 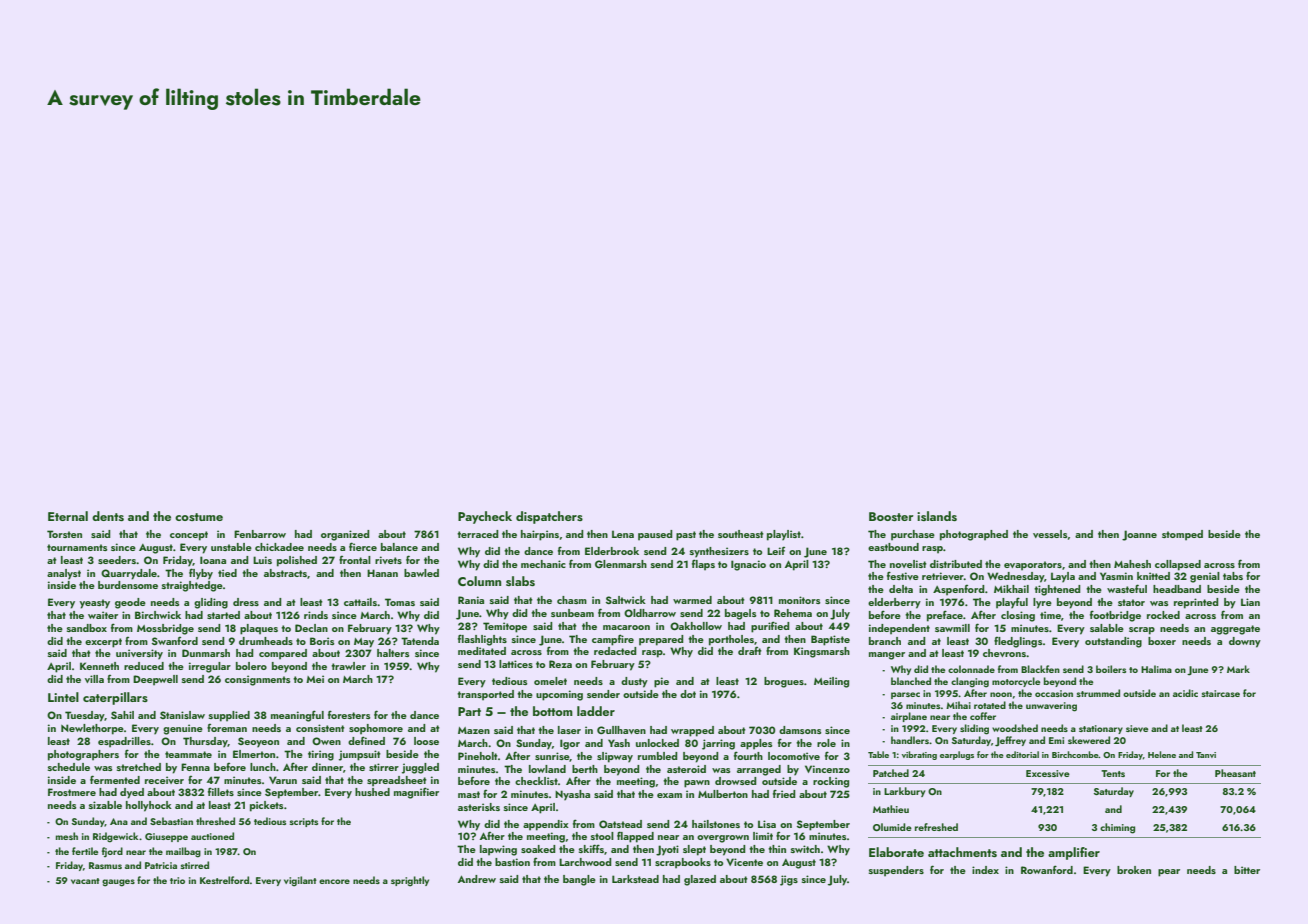 What do you see at coordinates (345, 535) in the screenshot?
I see `organized` at bounding box center [345, 535].
